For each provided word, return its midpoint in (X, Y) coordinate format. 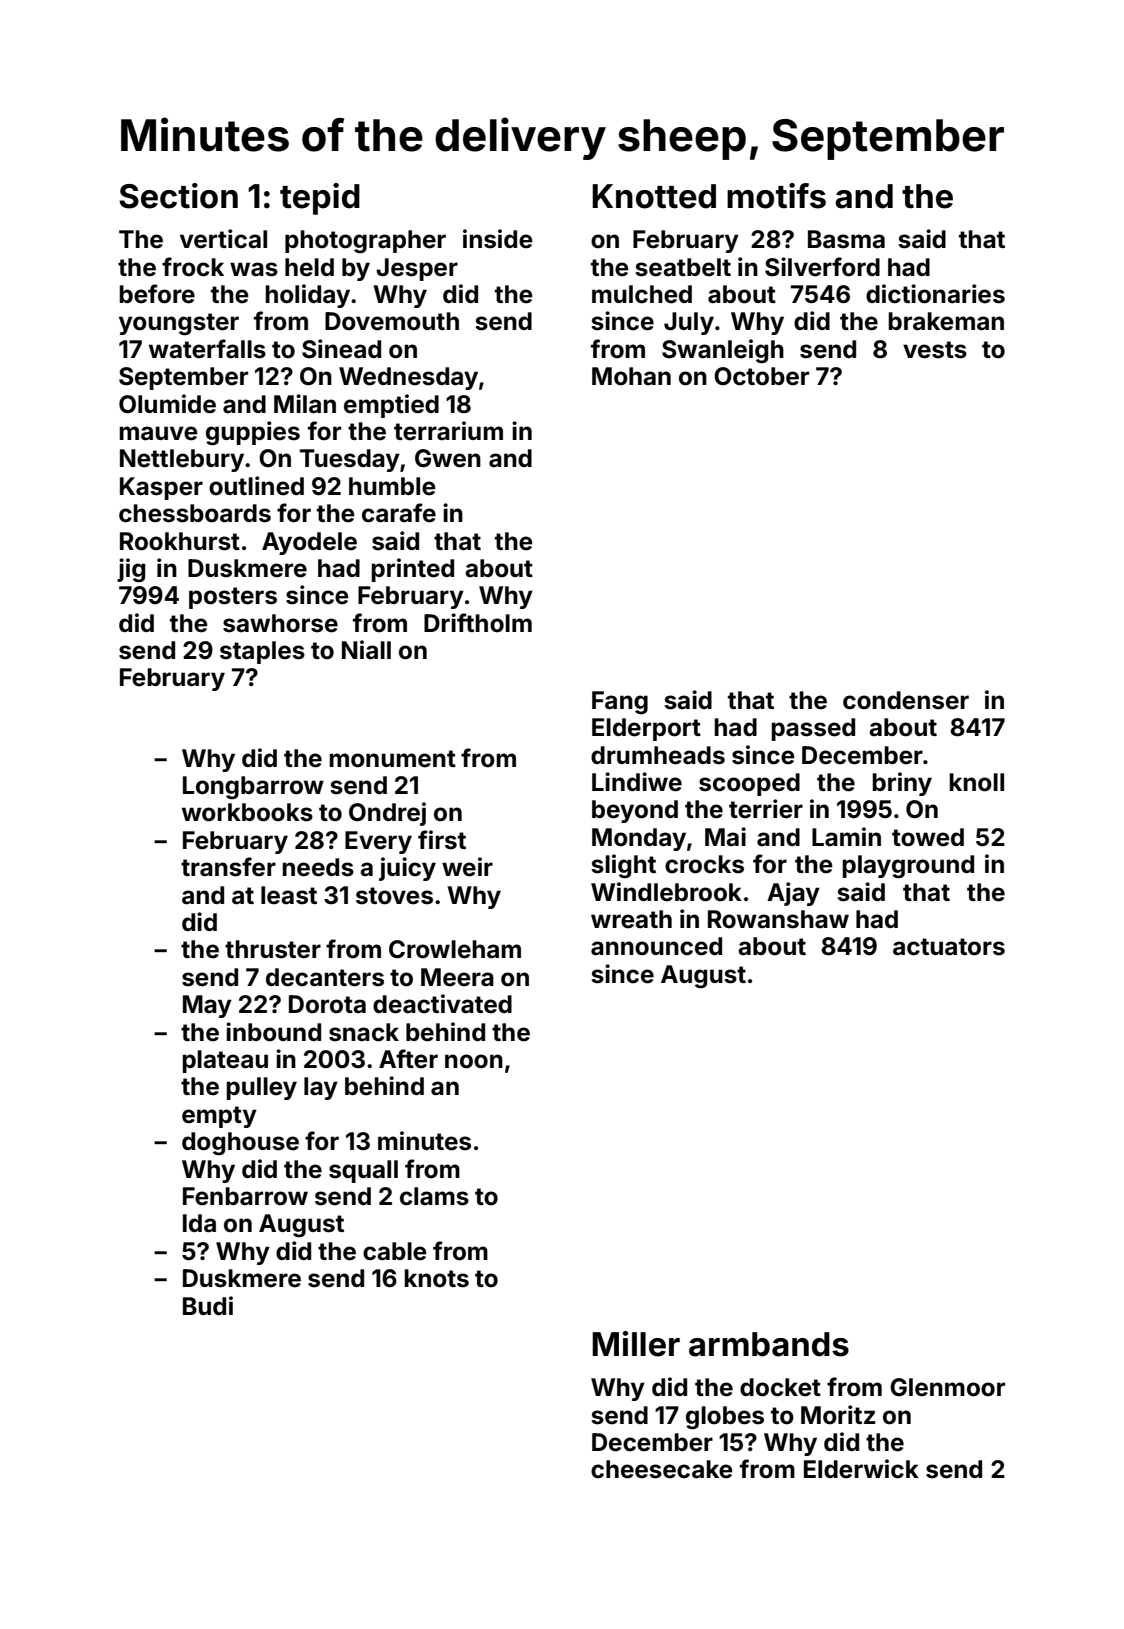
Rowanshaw (778, 919)
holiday (307, 296)
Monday (639, 839)
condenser (906, 700)
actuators (949, 947)
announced (656, 946)
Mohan (631, 376)
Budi (208, 1305)
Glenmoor (947, 1387)
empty (219, 1117)
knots (436, 1278)
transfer (228, 867)
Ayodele (309, 543)
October (761, 376)
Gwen (448, 458)
